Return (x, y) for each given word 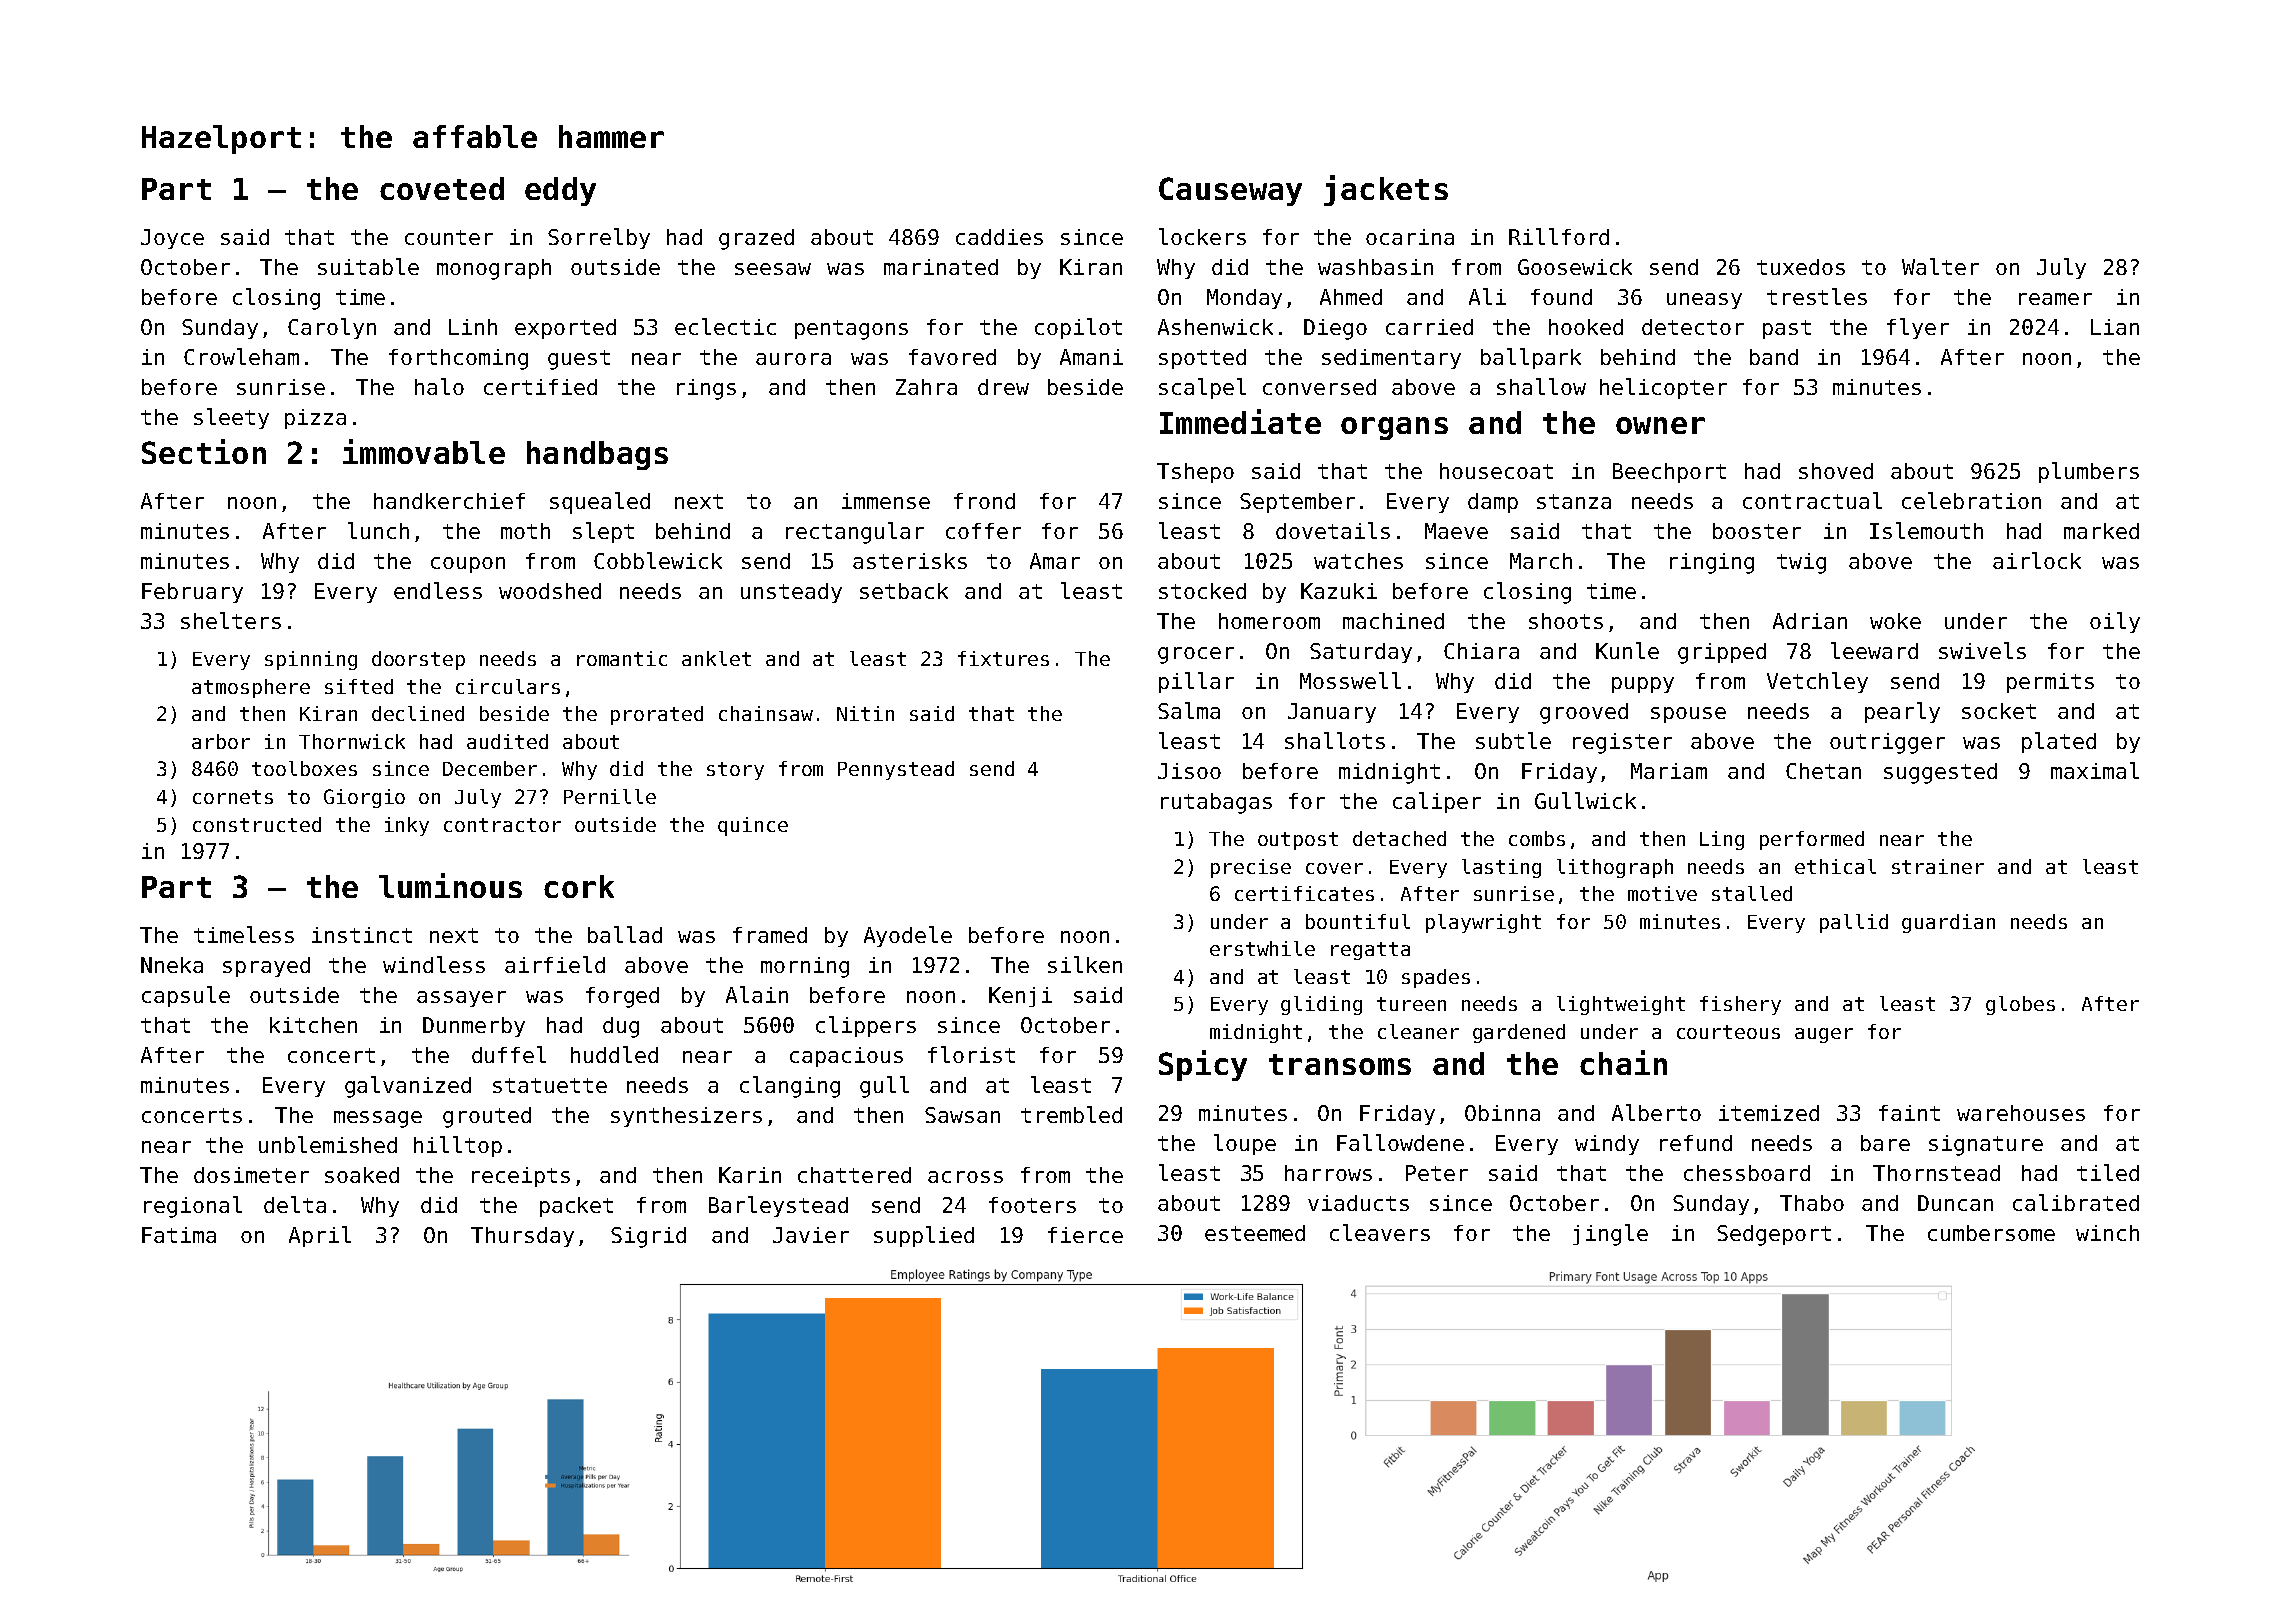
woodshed (550, 591)
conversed (1319, 387)
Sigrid (648, 1237)
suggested (1940, 773)
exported (565, 329)
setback (904, 591)
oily (2115, 622)
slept (603, 532)
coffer (983, 531)
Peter (1437, 1173)
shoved (1836, 471)
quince (753, 826)
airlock (2037, 560)
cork (579, 886)
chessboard (1747, 1173)
